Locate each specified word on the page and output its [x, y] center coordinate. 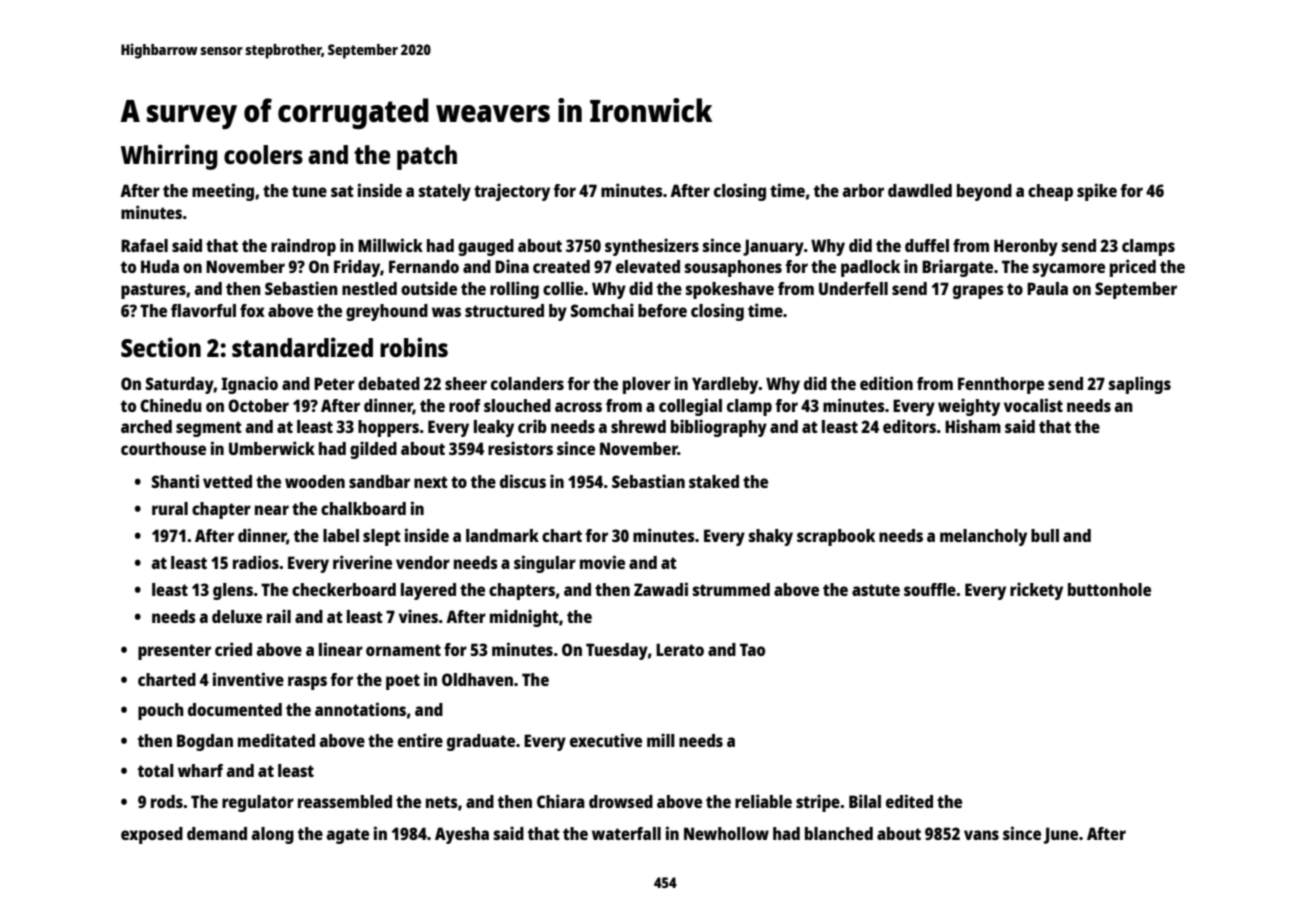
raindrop [303, 247]
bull [1045, 535]
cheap [1050, 192]
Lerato [680, 649]
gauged [486, 247]
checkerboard [344, 589]
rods [167, 801]
